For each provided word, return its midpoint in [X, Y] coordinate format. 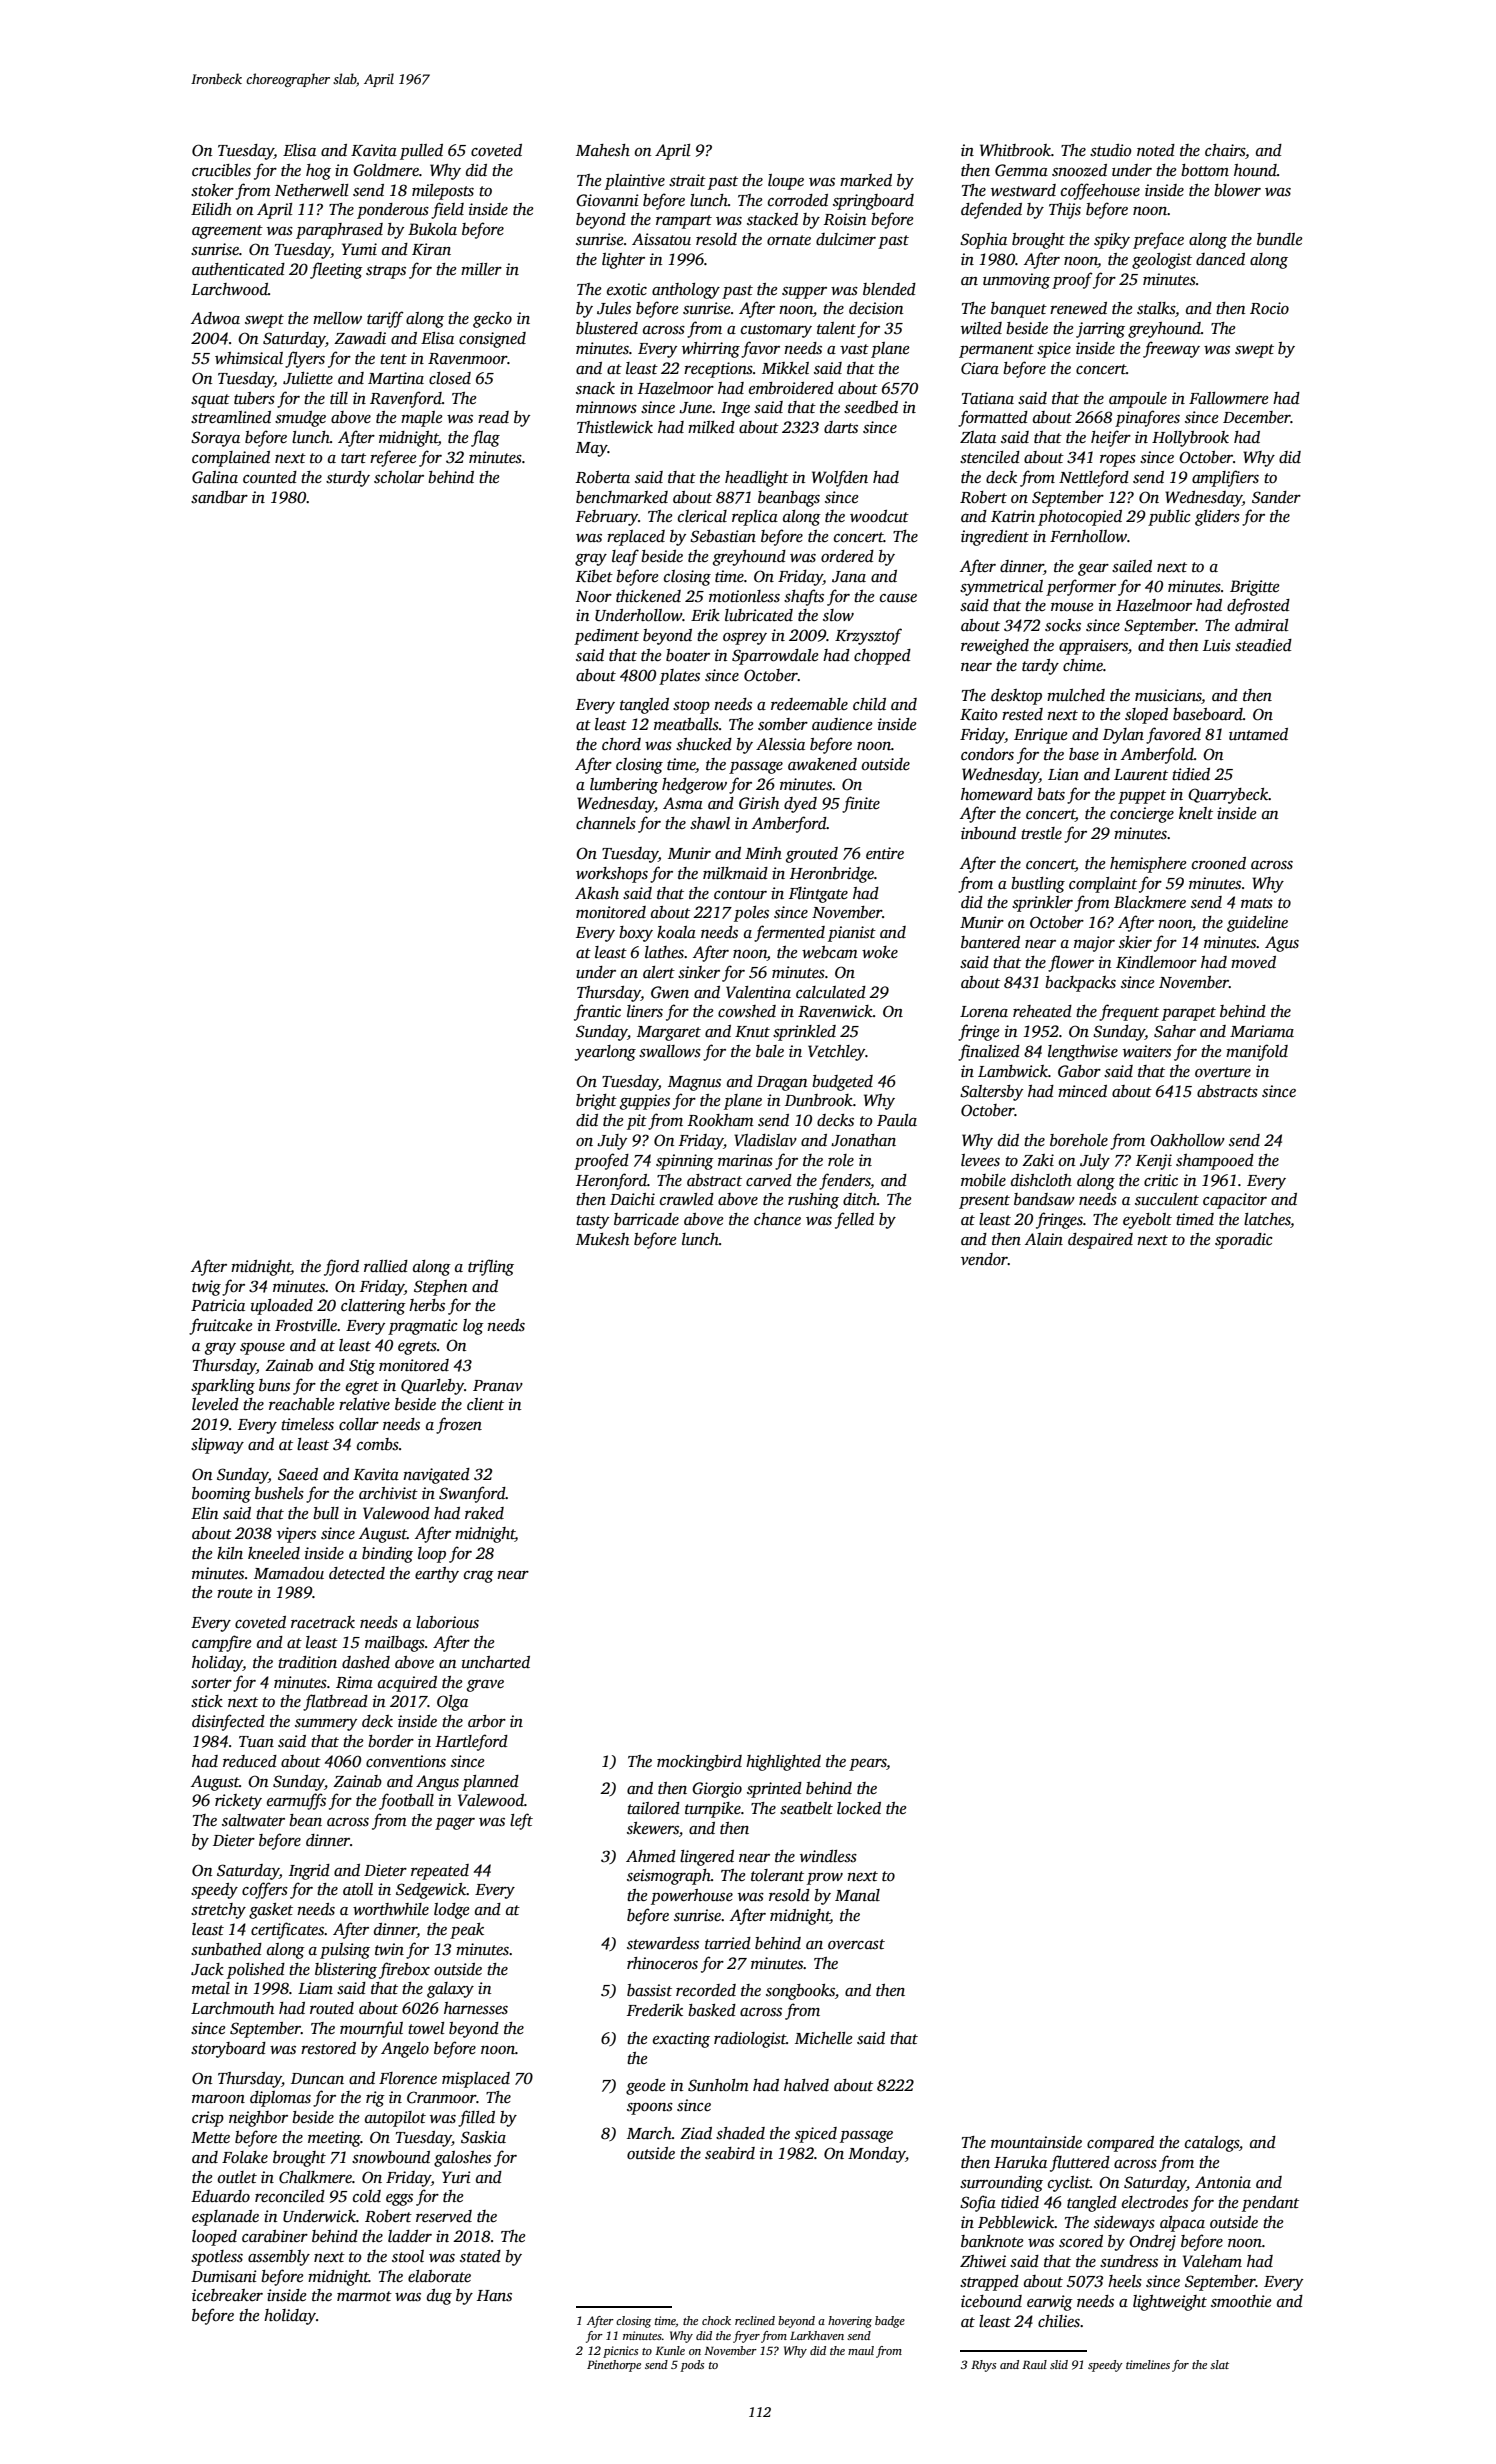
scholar [399, 477]
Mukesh [602, 1239]
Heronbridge [832, 875]
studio [1110, 150]
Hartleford [471, 1742]
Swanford [472, 1494]
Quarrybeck [1228, 796]
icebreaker [227, 2295]
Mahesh [603, 150]
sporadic [1243, 1241]
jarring [1100, 330]
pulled [421, 152]
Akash [597, 893]
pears [868, 1765]
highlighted [783, 1763]
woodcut [879, 516]
